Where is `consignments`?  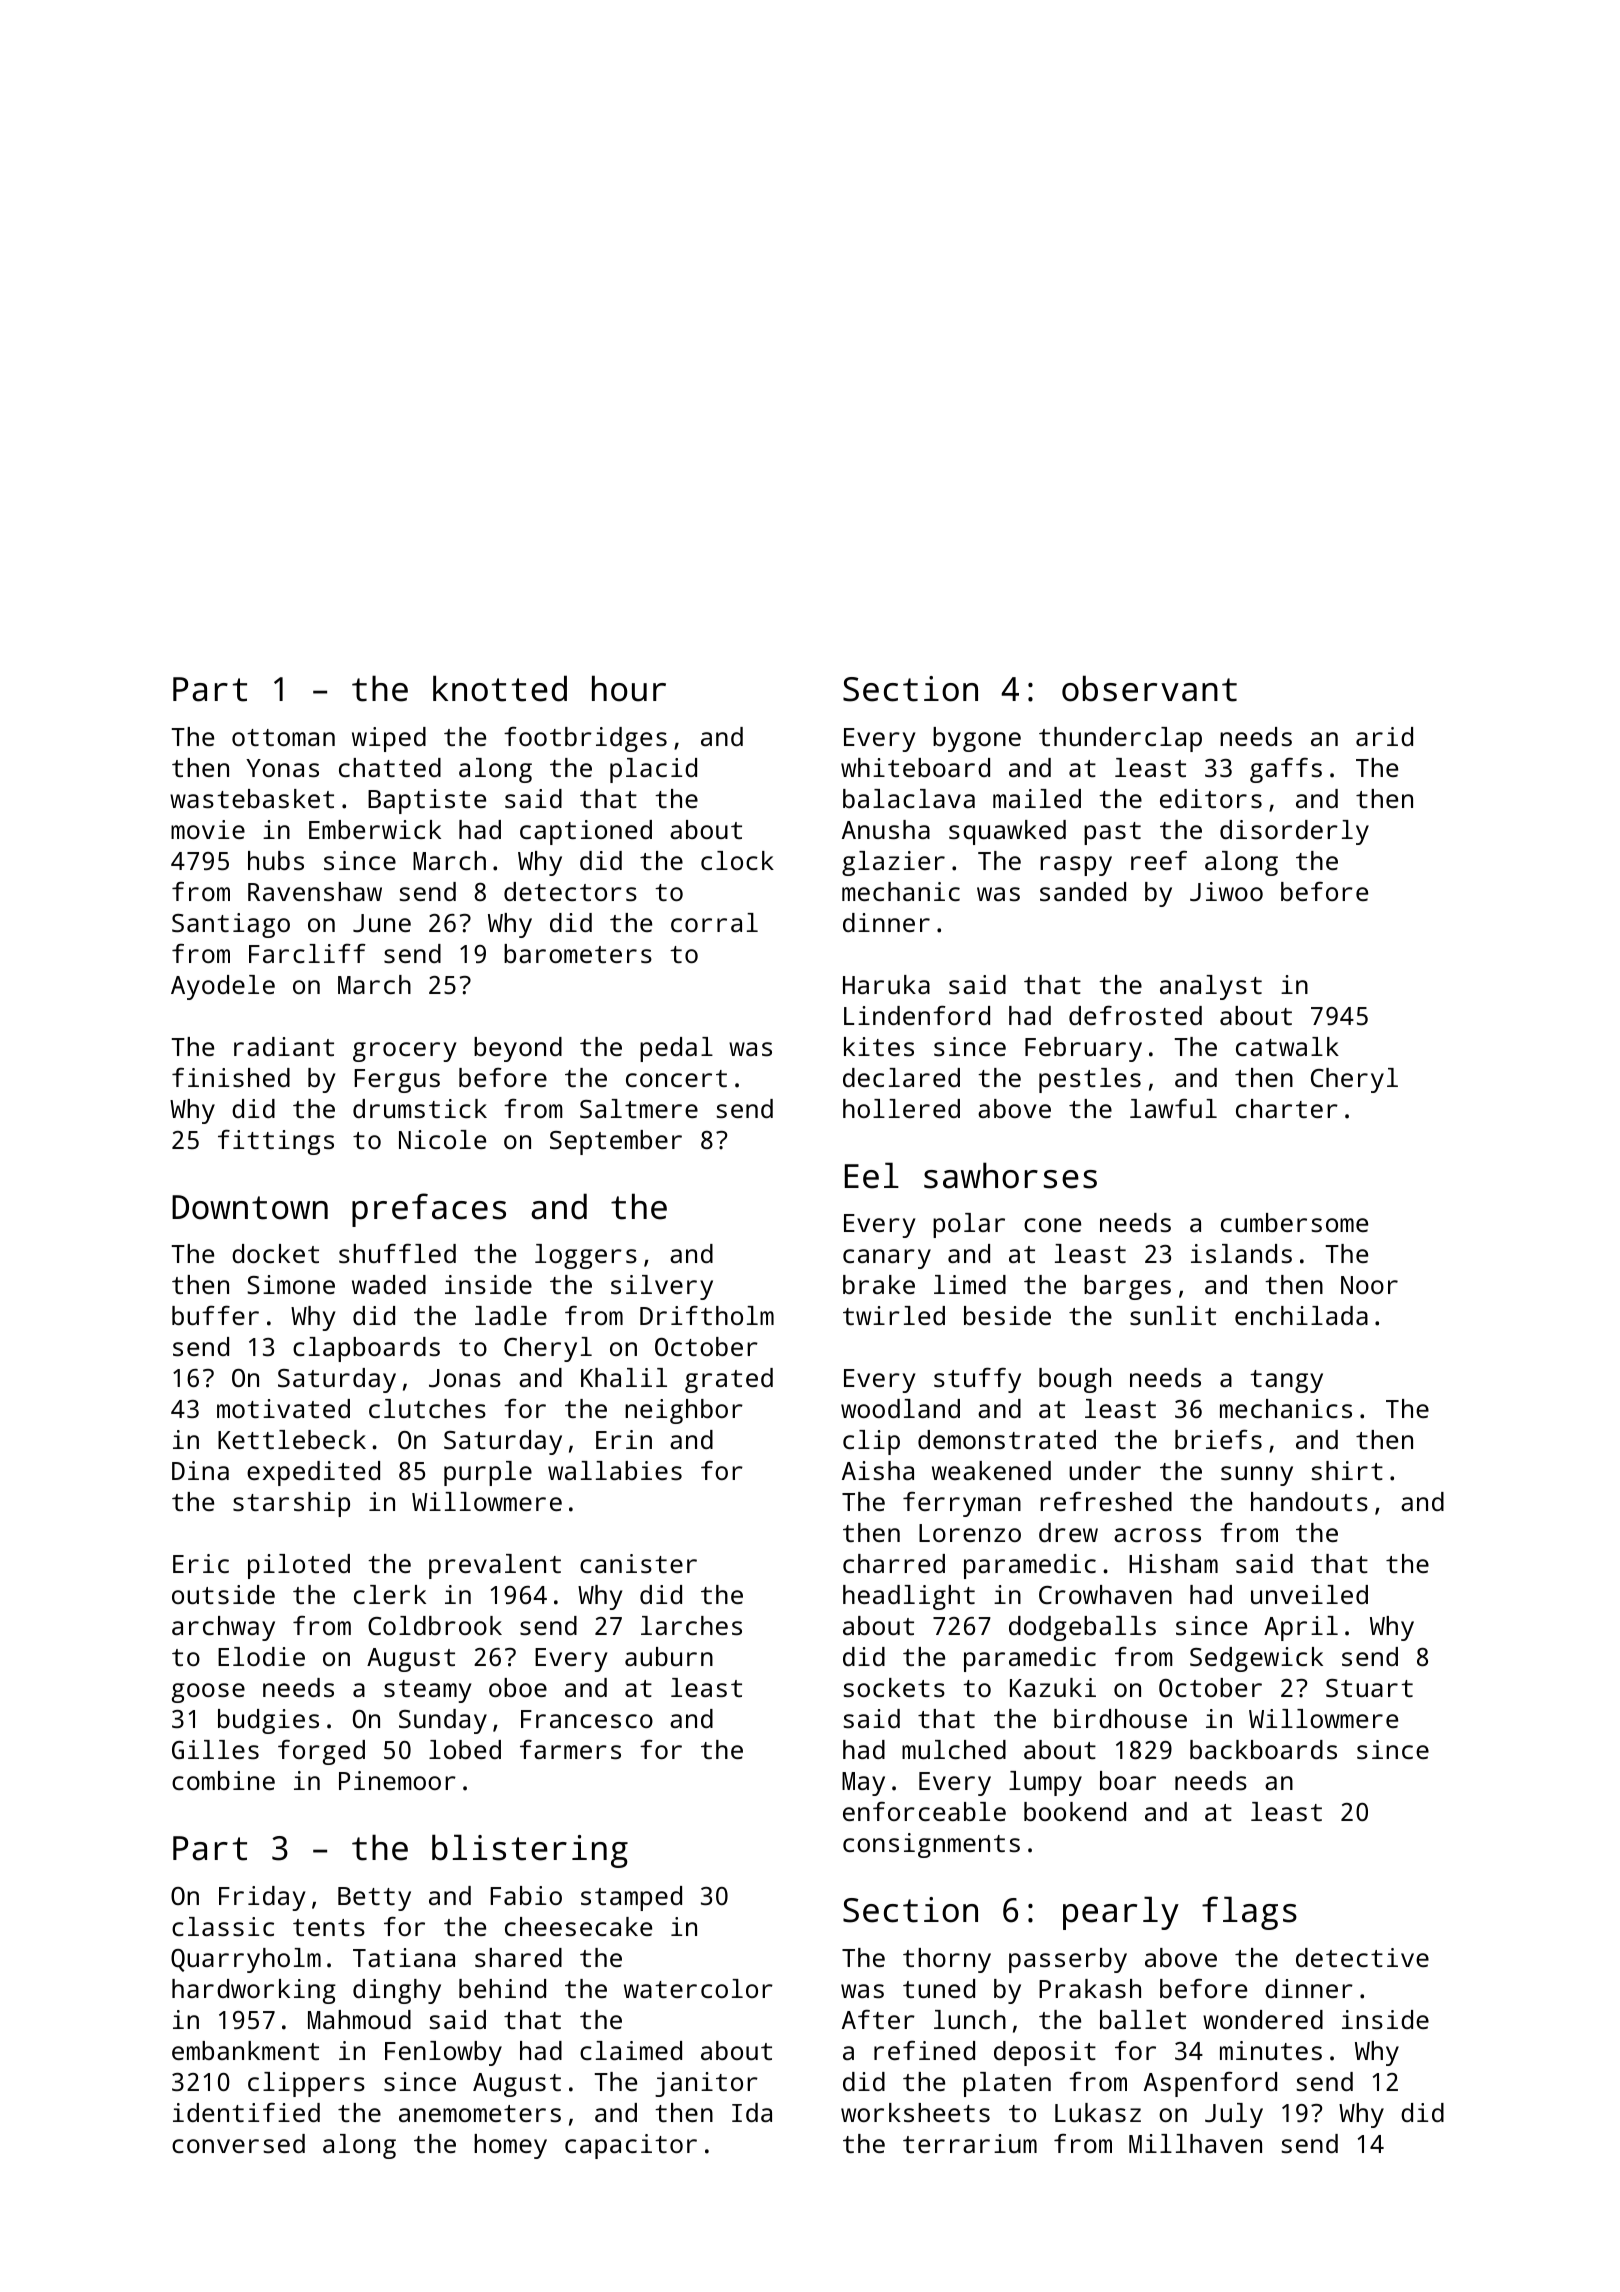
consignments is located at coordinates (931, 1845).
